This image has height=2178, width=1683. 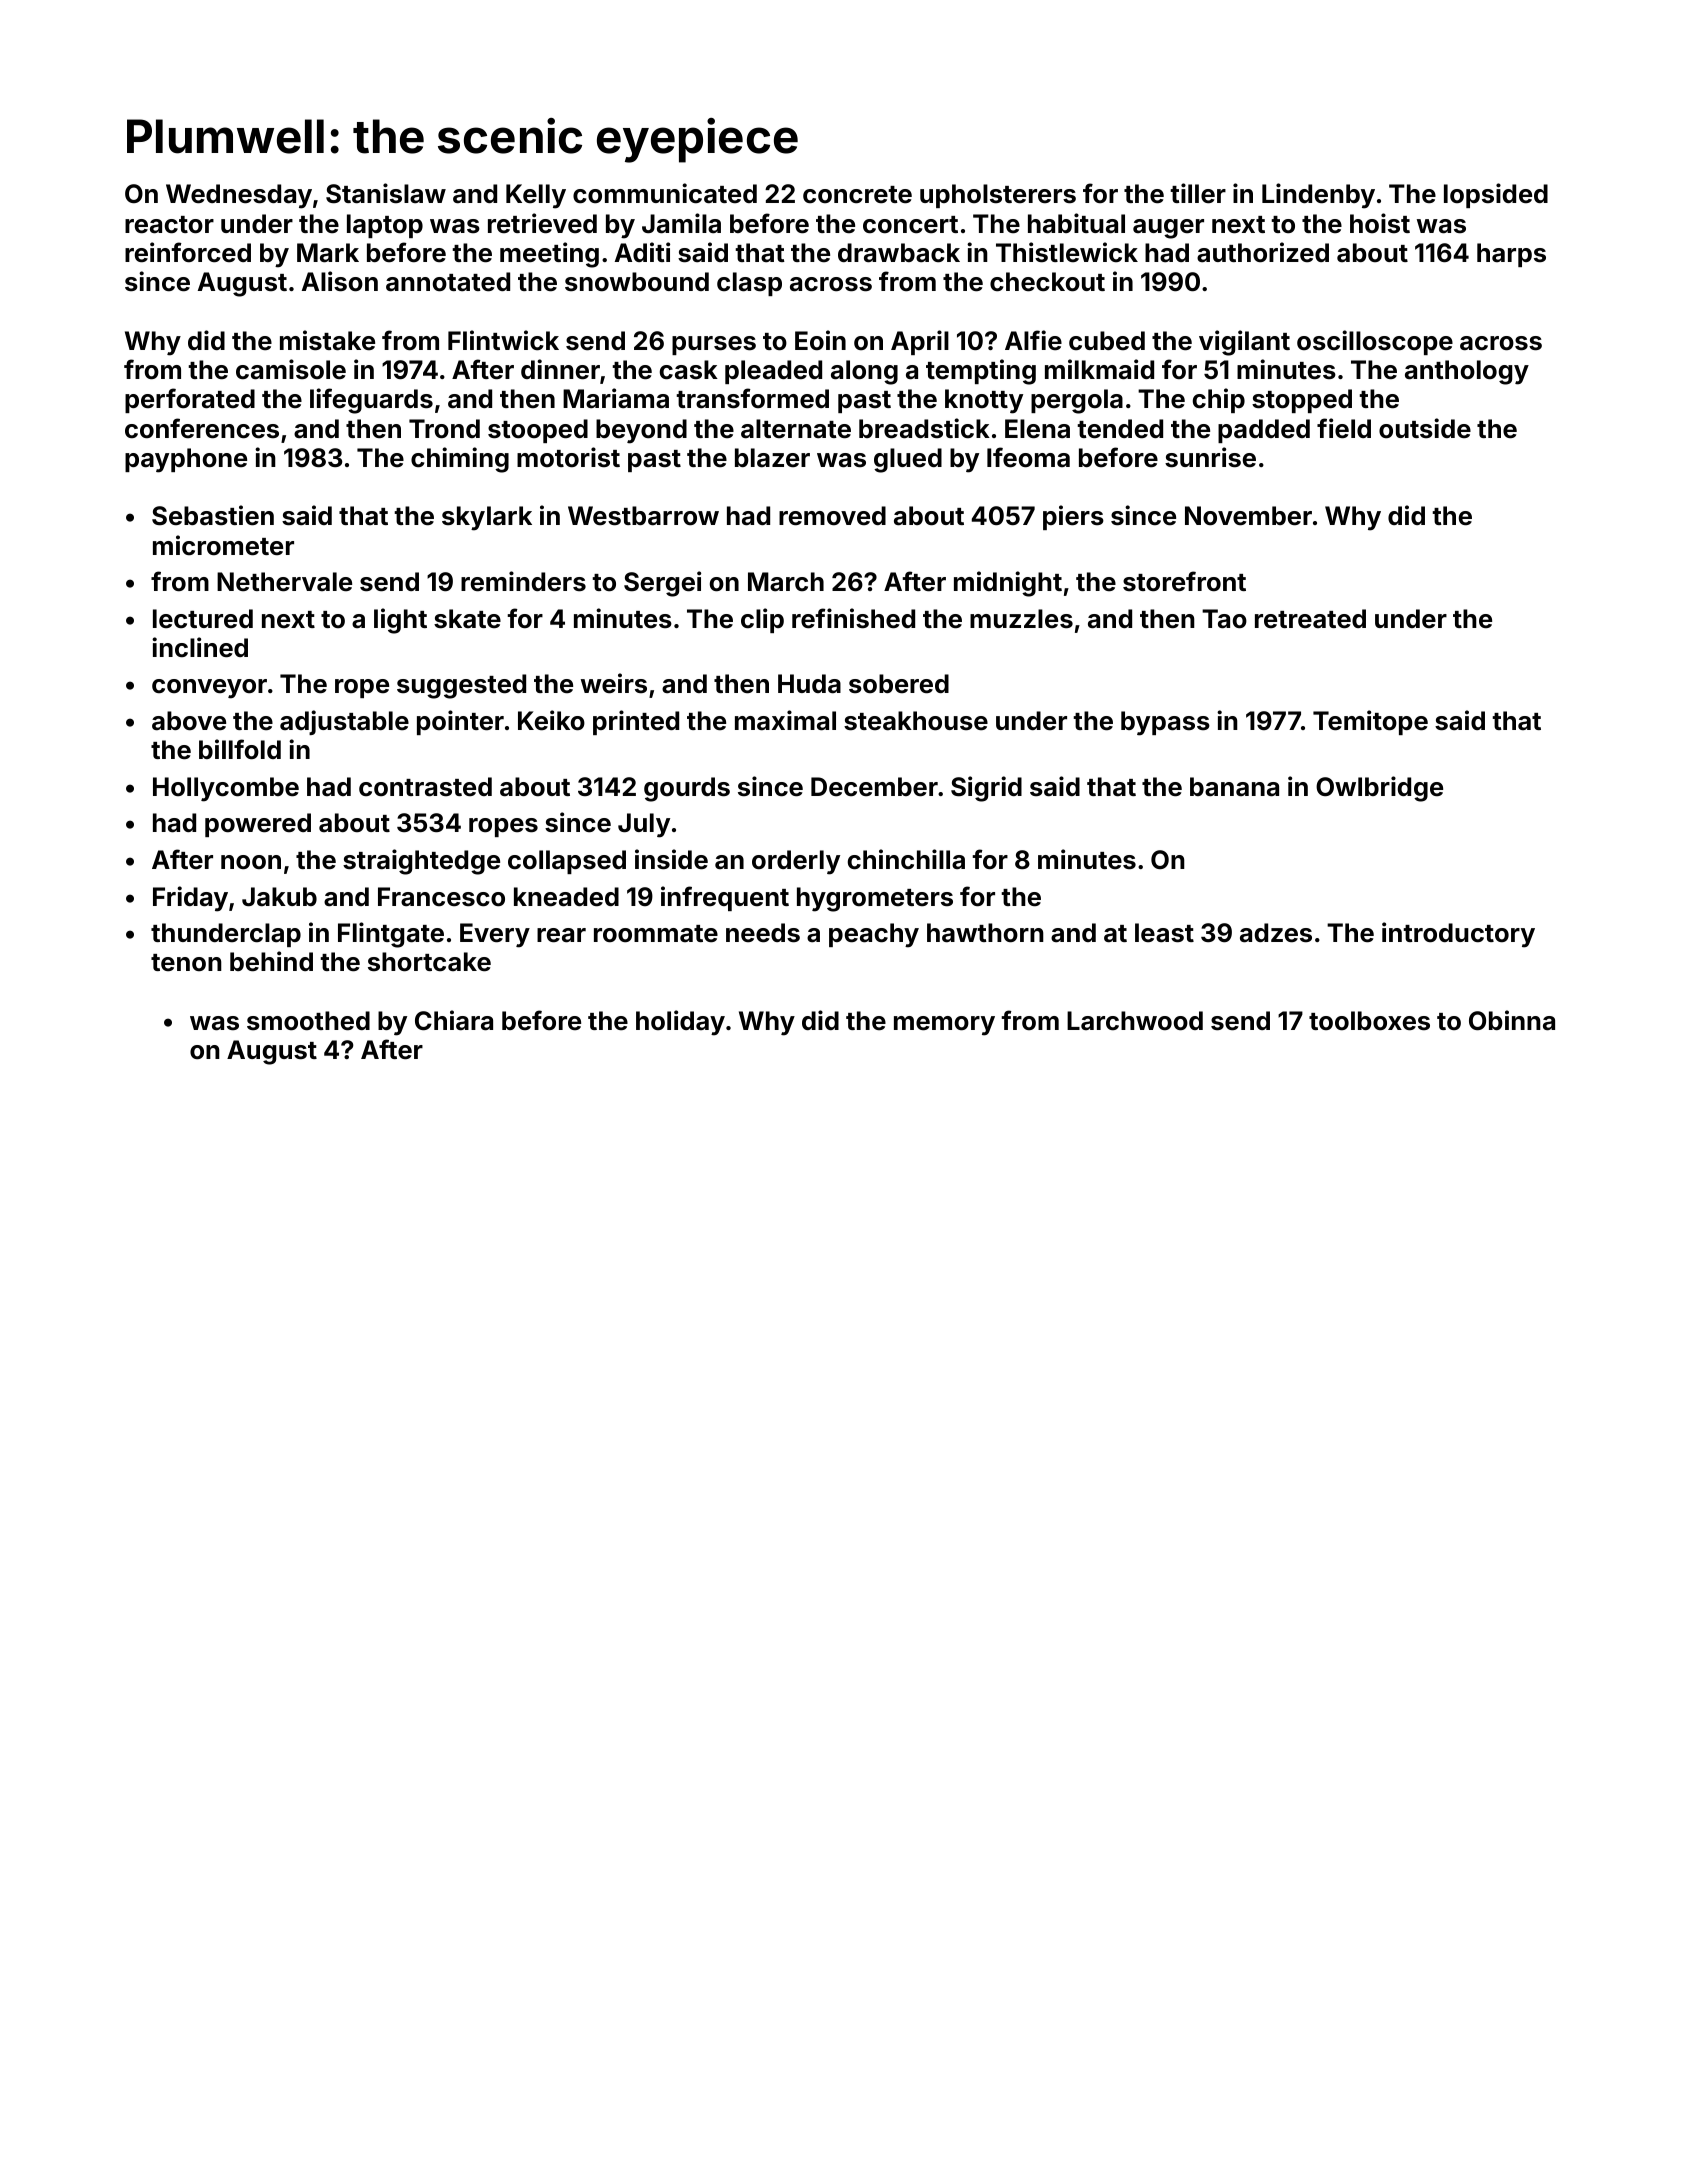 I want to click on July, so click(x=644, y=825).
